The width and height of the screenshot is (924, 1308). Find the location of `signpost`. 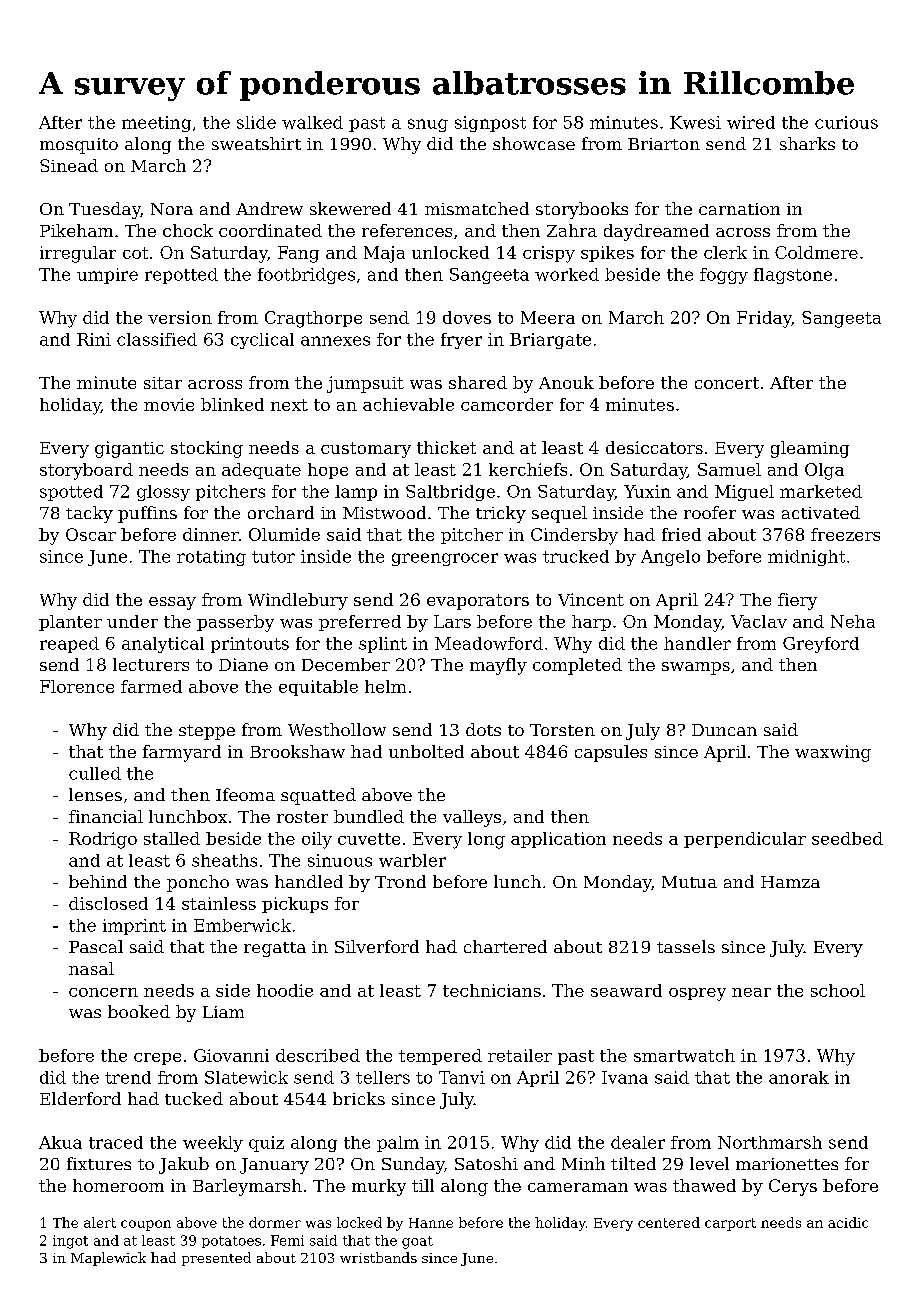

signpost is located at coordinates (490, 124).
